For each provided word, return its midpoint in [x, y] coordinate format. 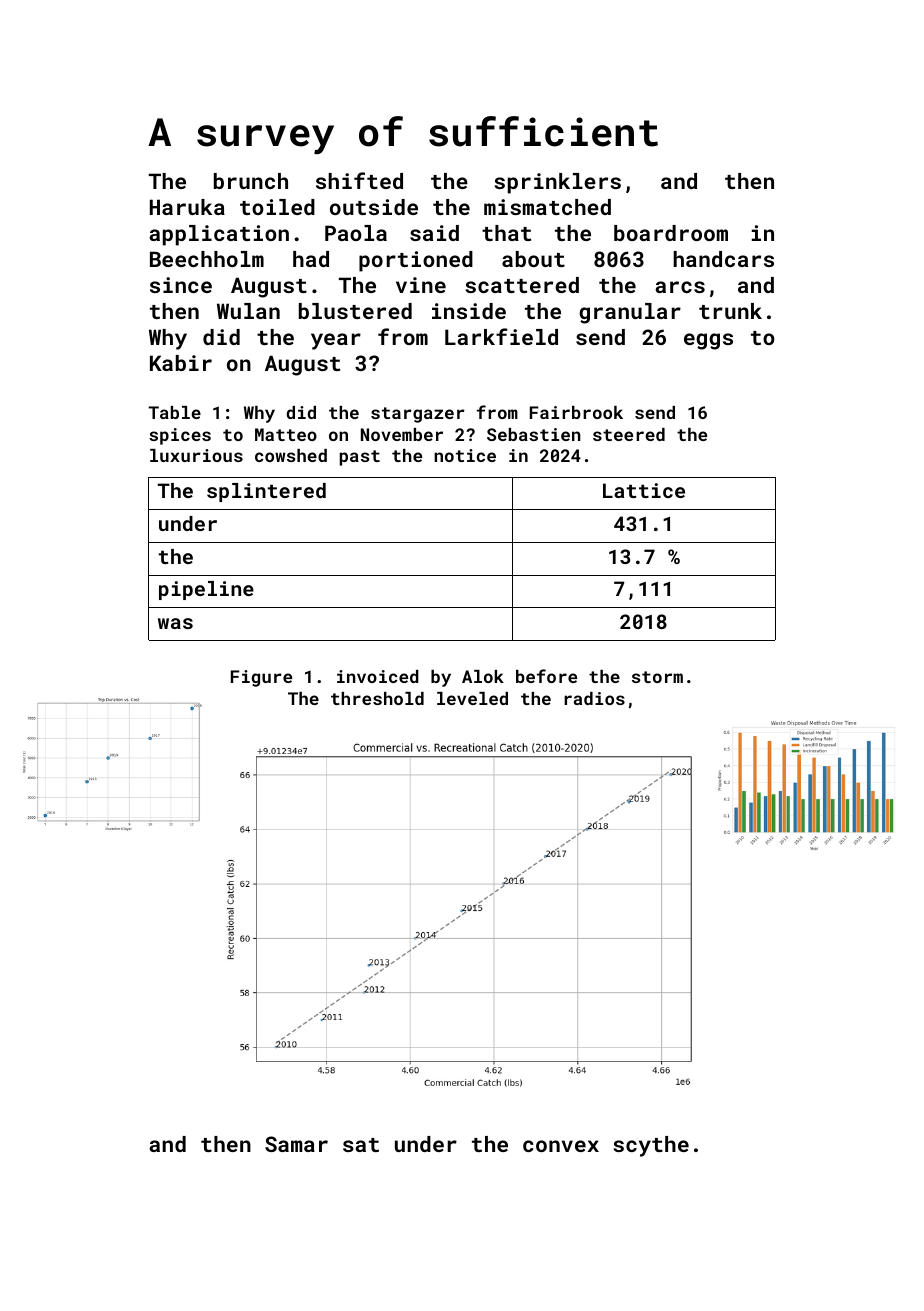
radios [594, 698]
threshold [377, 698]
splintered [266, 492]
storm [657, 677]
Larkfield [501, 336]
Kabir [181, 363]
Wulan [248, 311]
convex [561, 1146]
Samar [296, 1144]
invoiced [378, 676]
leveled [472, 698]
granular [630, 313]
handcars [723, 259]
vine [421, 285]
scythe [651, 1146]
